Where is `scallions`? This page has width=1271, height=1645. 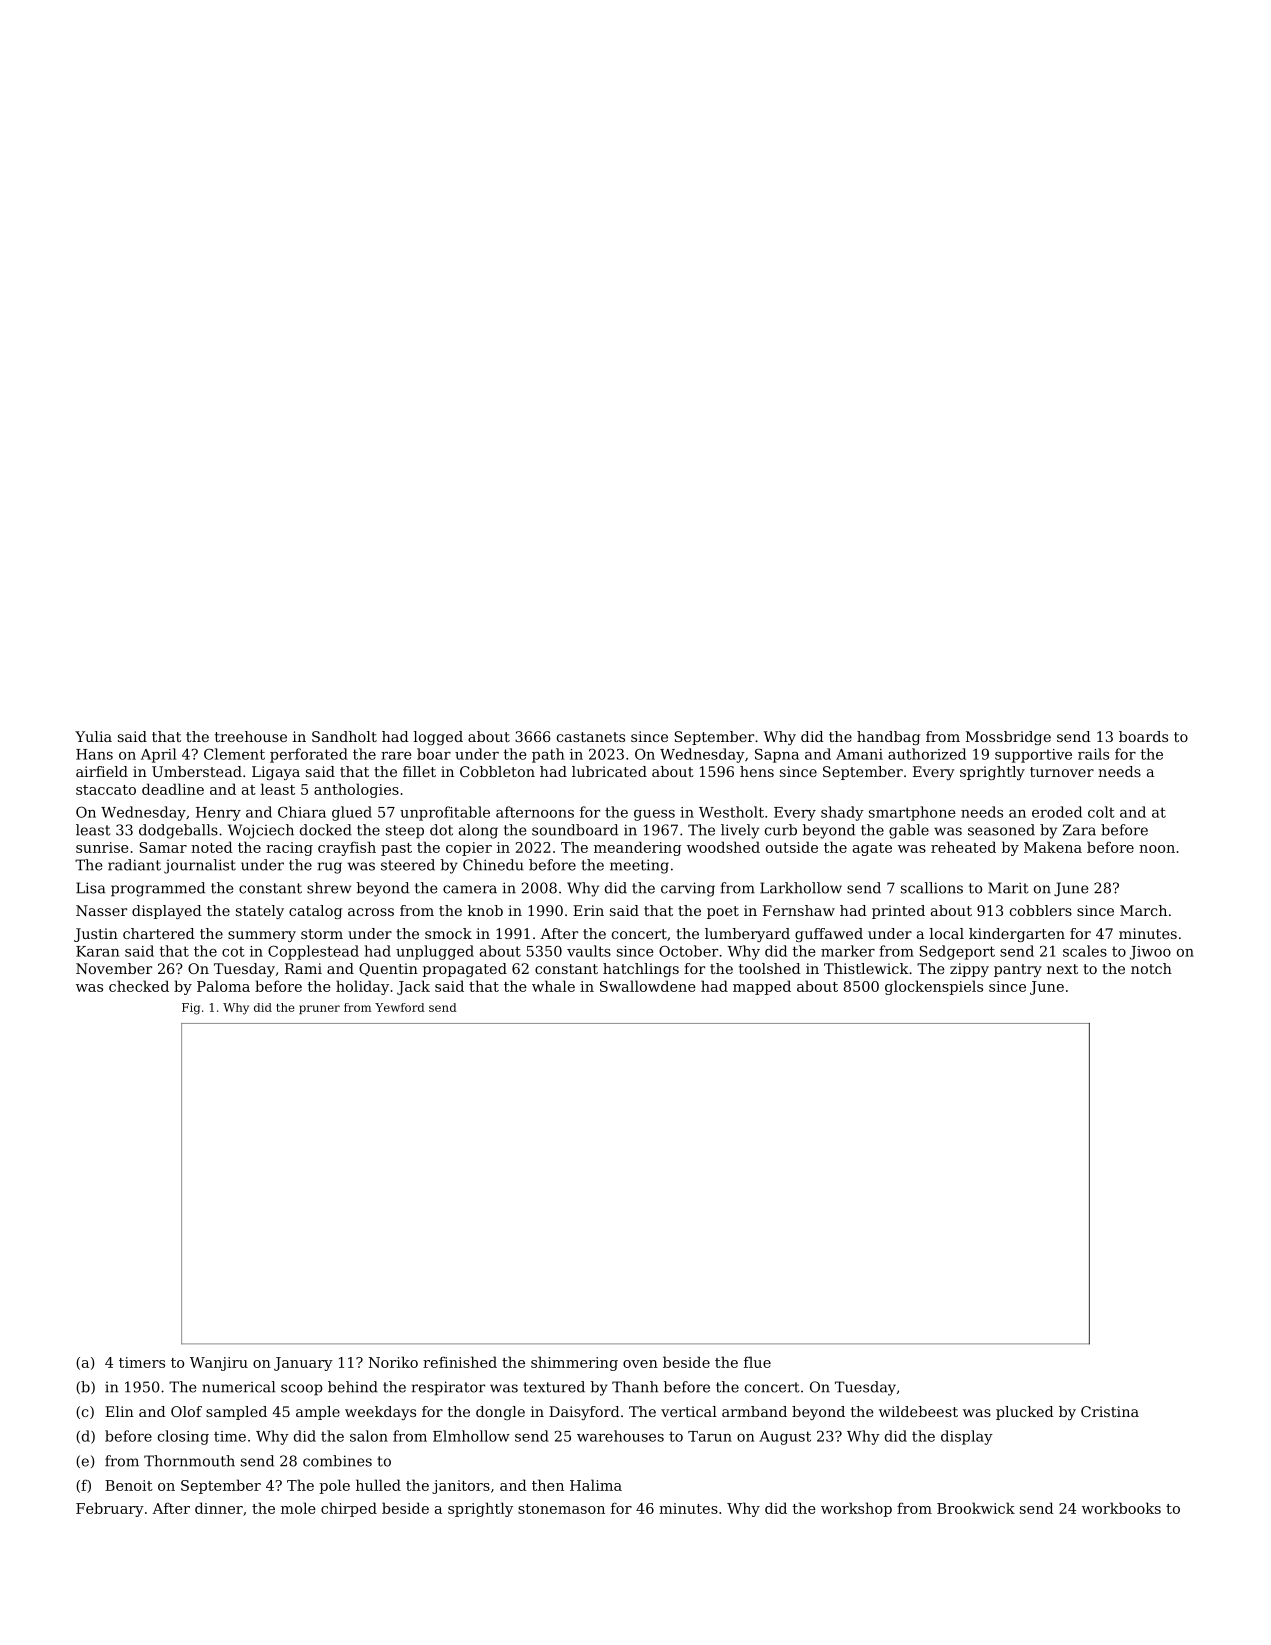
scallions is located at coordinates (932, 888).
